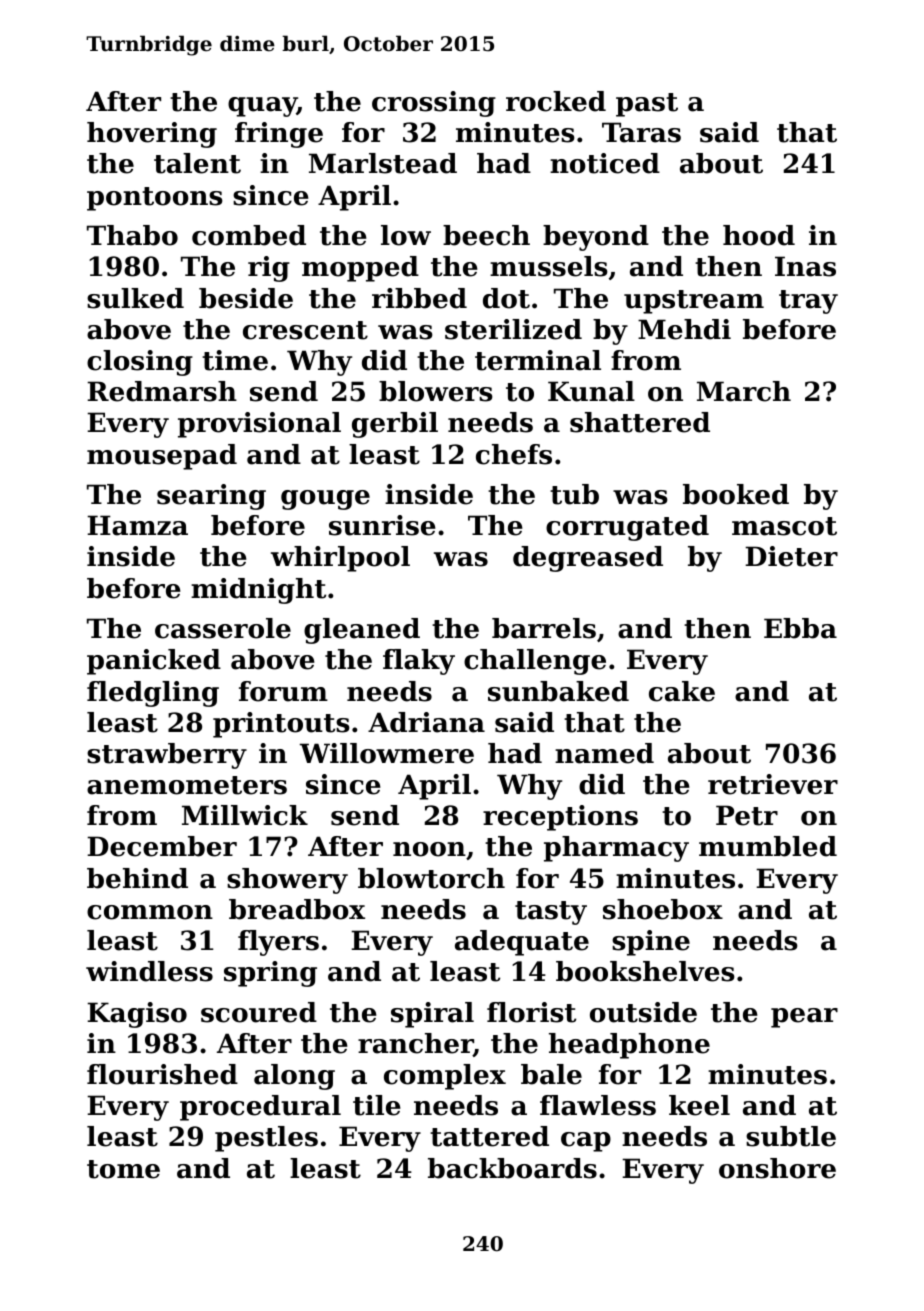 The image size is (924, 1311). I want to click on mumbled, so click(768, 846).
